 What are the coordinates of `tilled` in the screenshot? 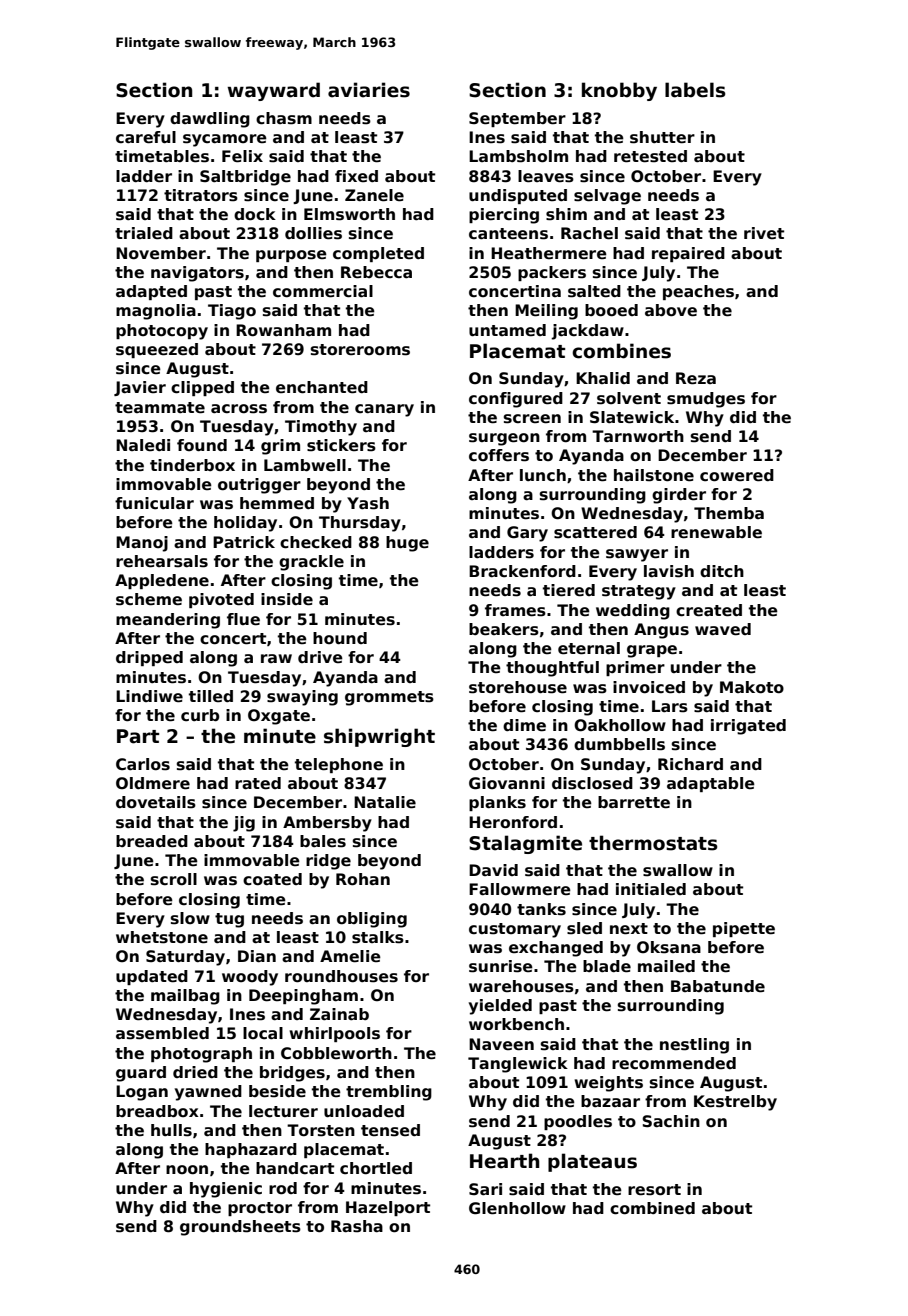 It's located at (211, 696).
